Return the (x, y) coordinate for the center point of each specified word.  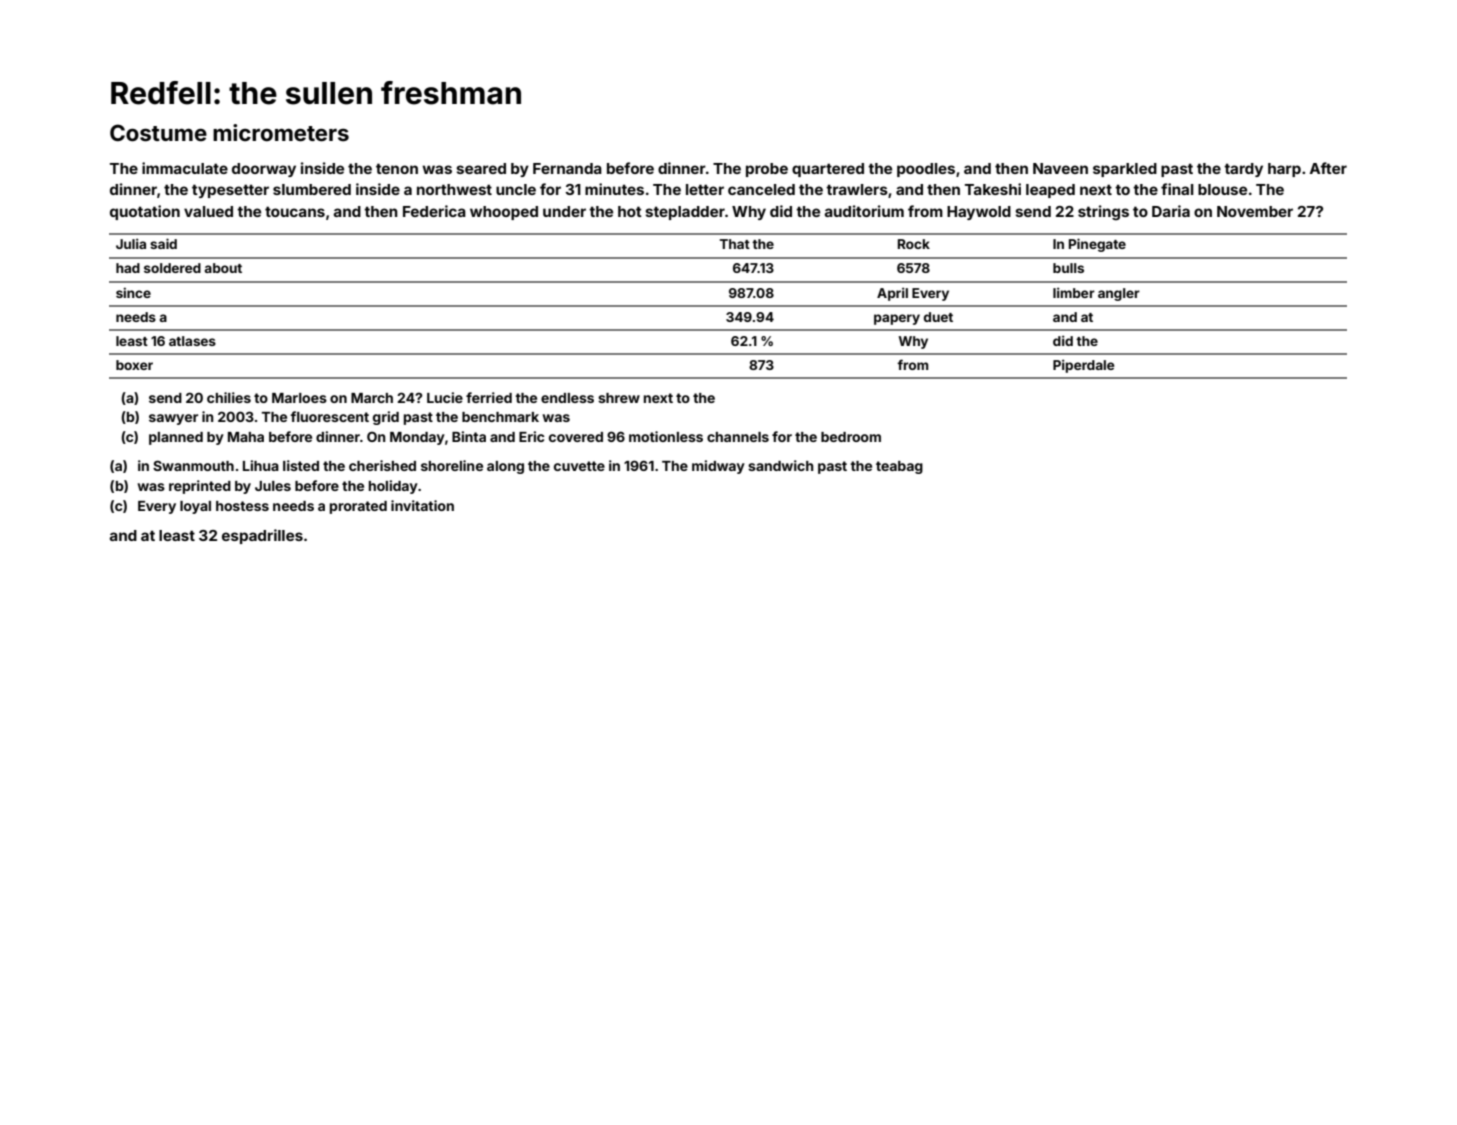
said (163, 243)
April (892, 294)
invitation (422, 505)
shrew (619, 398)
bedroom (851, 437)
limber (1074, 292)
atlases (192, 341)
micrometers (281, 132)
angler (1119, 294)
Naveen (1060, 168)
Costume (158, 133)
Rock (914, 244)
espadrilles (262, 536)
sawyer (173, 419)
